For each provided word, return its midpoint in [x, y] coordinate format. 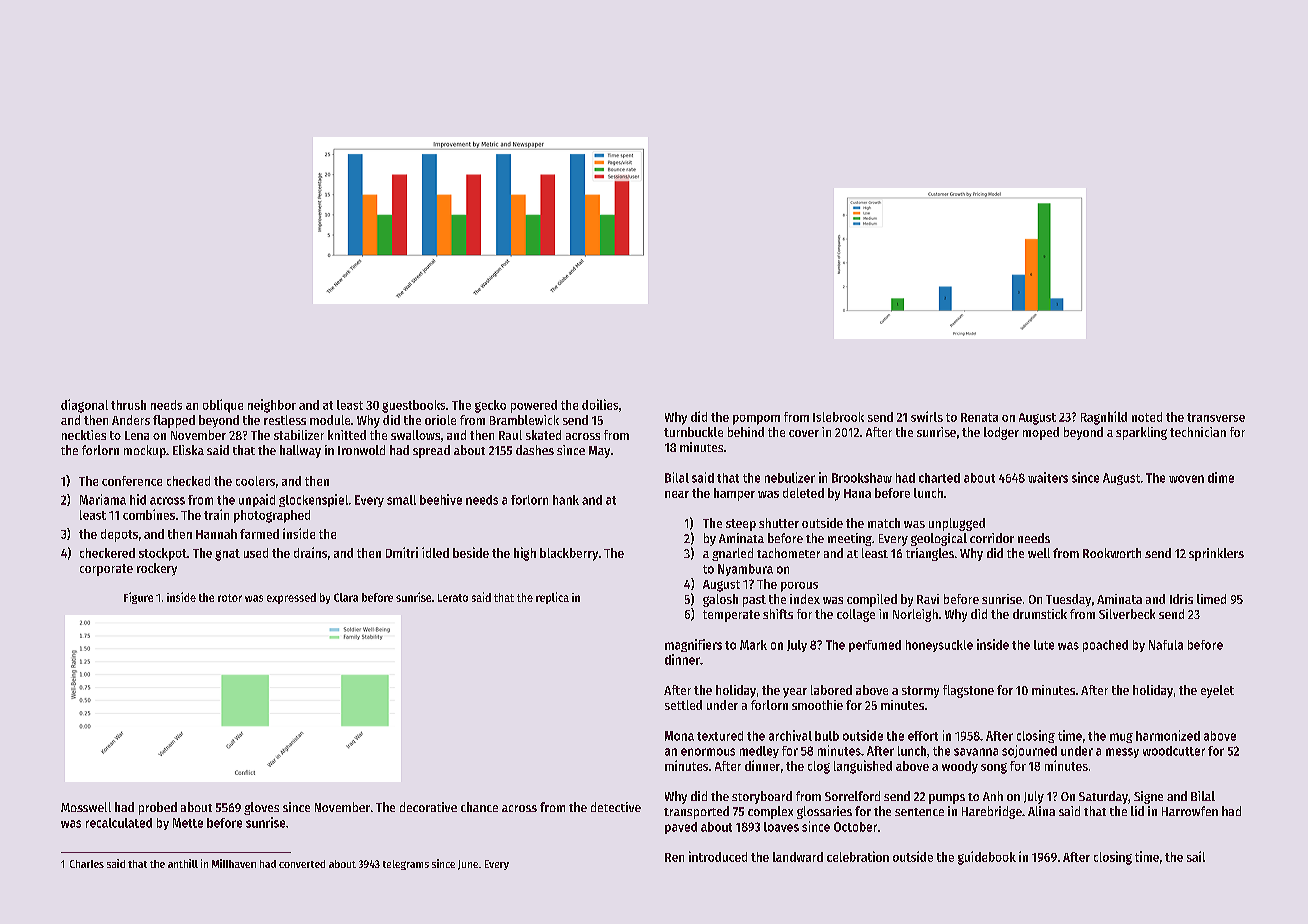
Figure [138, 598]
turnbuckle [693, 432]
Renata [979, 417]
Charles [87, 864]
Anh [993, 796]
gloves [261, 808]
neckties [84, 435]
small [401, 500]
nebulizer [790, 477]
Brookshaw [862, 478]
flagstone [968, 691]
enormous [708, 752]
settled [683, 705]
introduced [718, 856]
